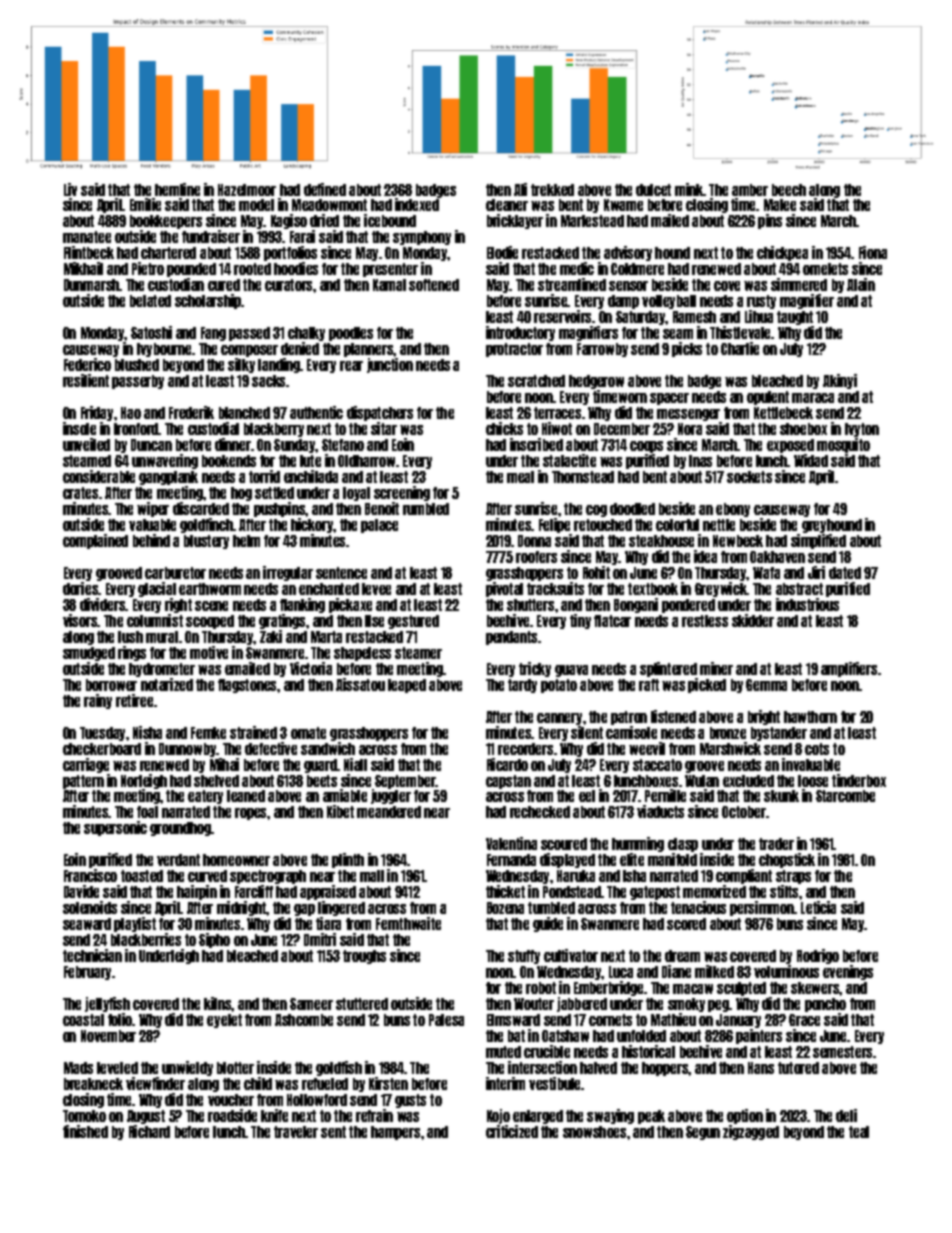 The image size is (952, 1233). Describe the element at coordinates (873, 252) in the screenshot. I see `Fiona` at that location.
